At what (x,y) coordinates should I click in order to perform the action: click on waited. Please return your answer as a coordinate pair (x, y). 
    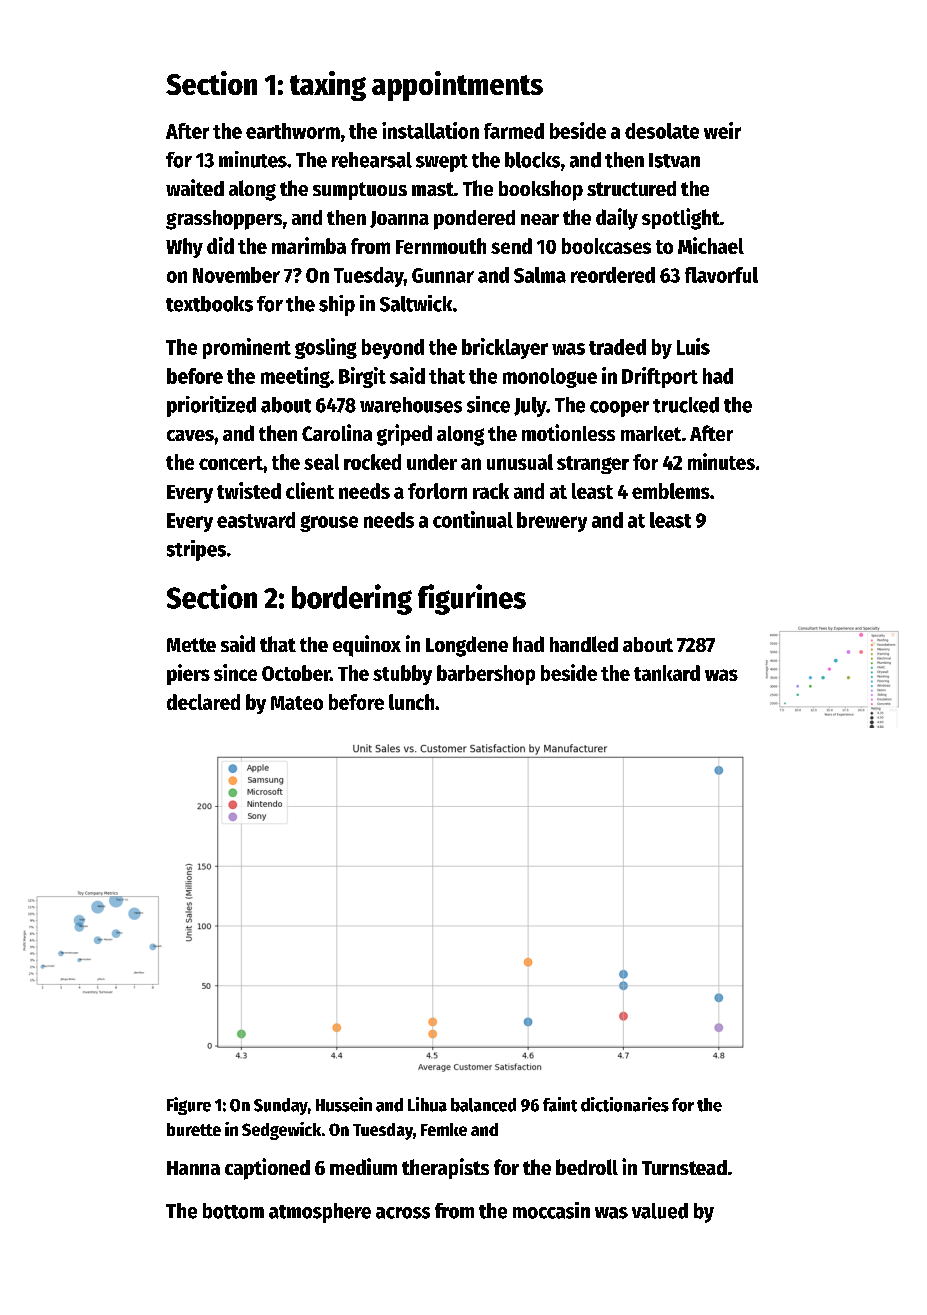
    Looking at the image, I should click on (195, 187).
